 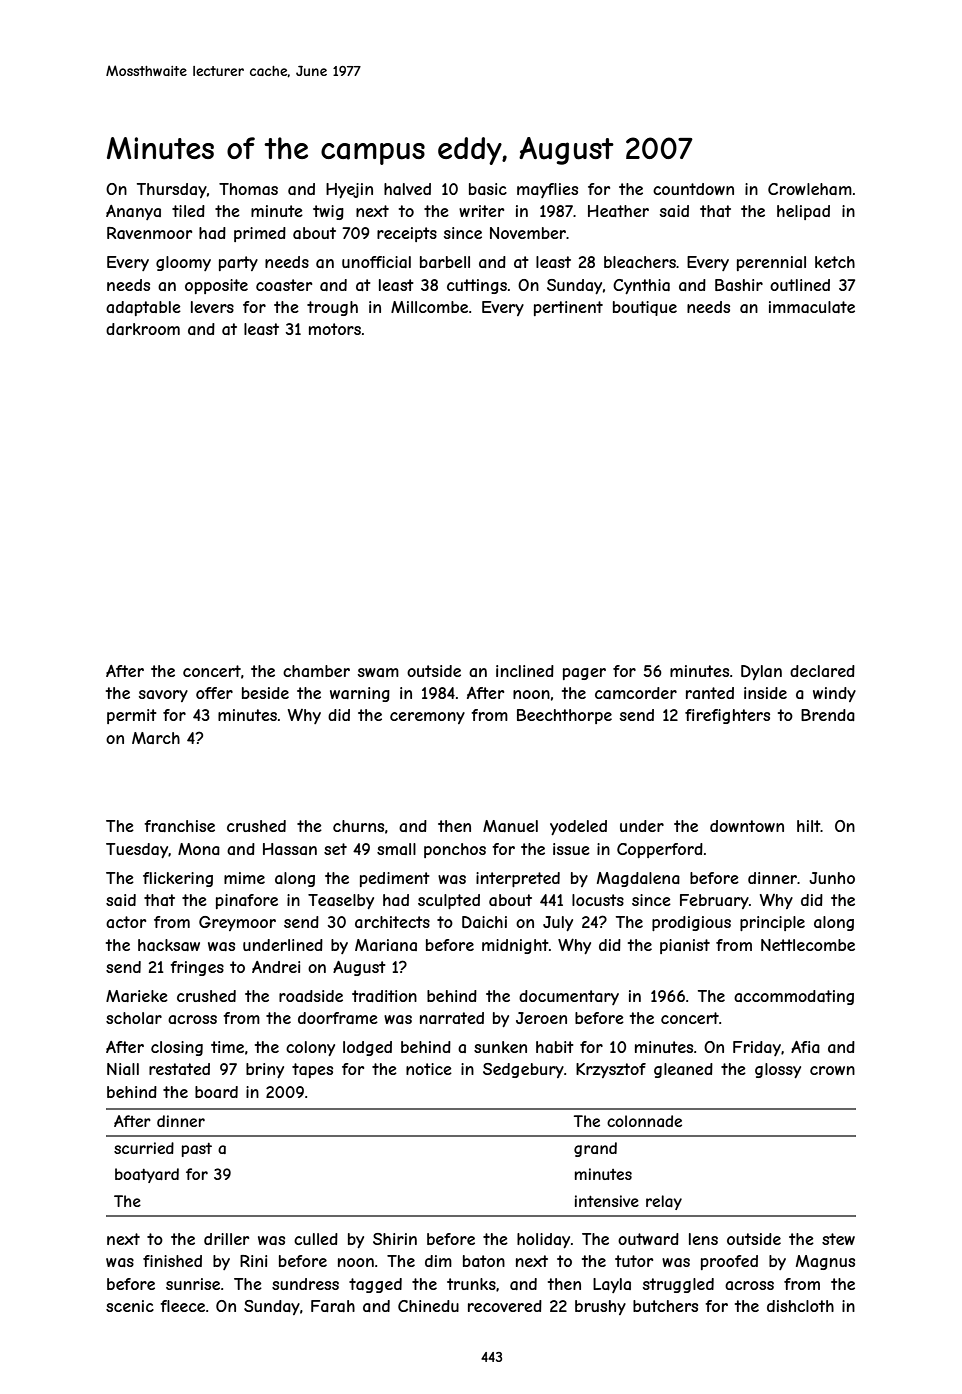 What do you see at coordinates (757, 1048) in the document?
I see `Friday` at bounding box center [757, 1048].
